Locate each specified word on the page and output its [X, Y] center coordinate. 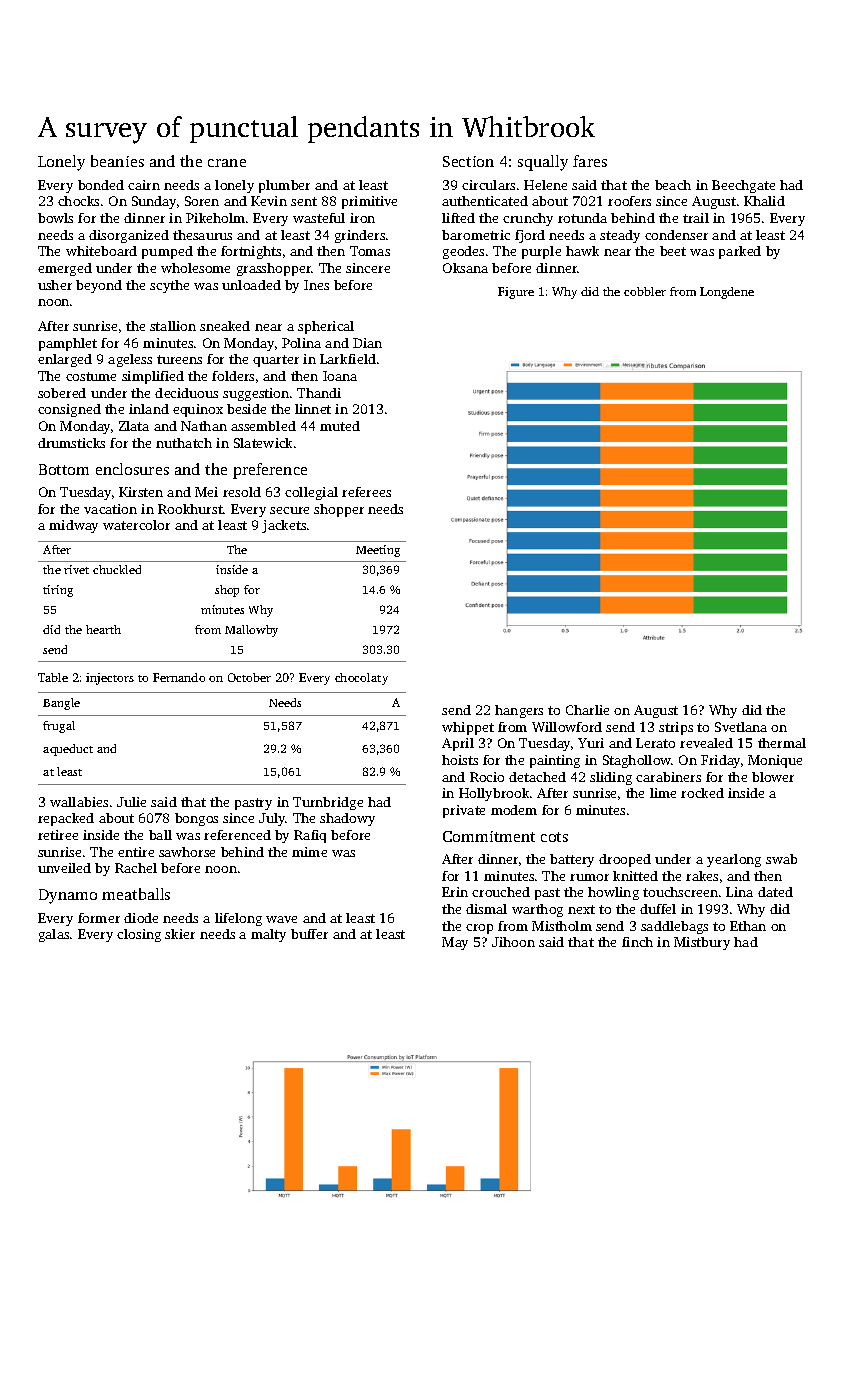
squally [543, 163]
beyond [99, 286]
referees [366, 492]
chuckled [117, 569]
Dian [367, 343]
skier [180, 934]
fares [590, 161]
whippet [468, 728]
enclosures [132, 469]
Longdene [727, 293]
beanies [117, 161]
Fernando [179, 677]
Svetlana [741, 727]
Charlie [587, 710]
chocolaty [361, 679]
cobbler [645, 291]
